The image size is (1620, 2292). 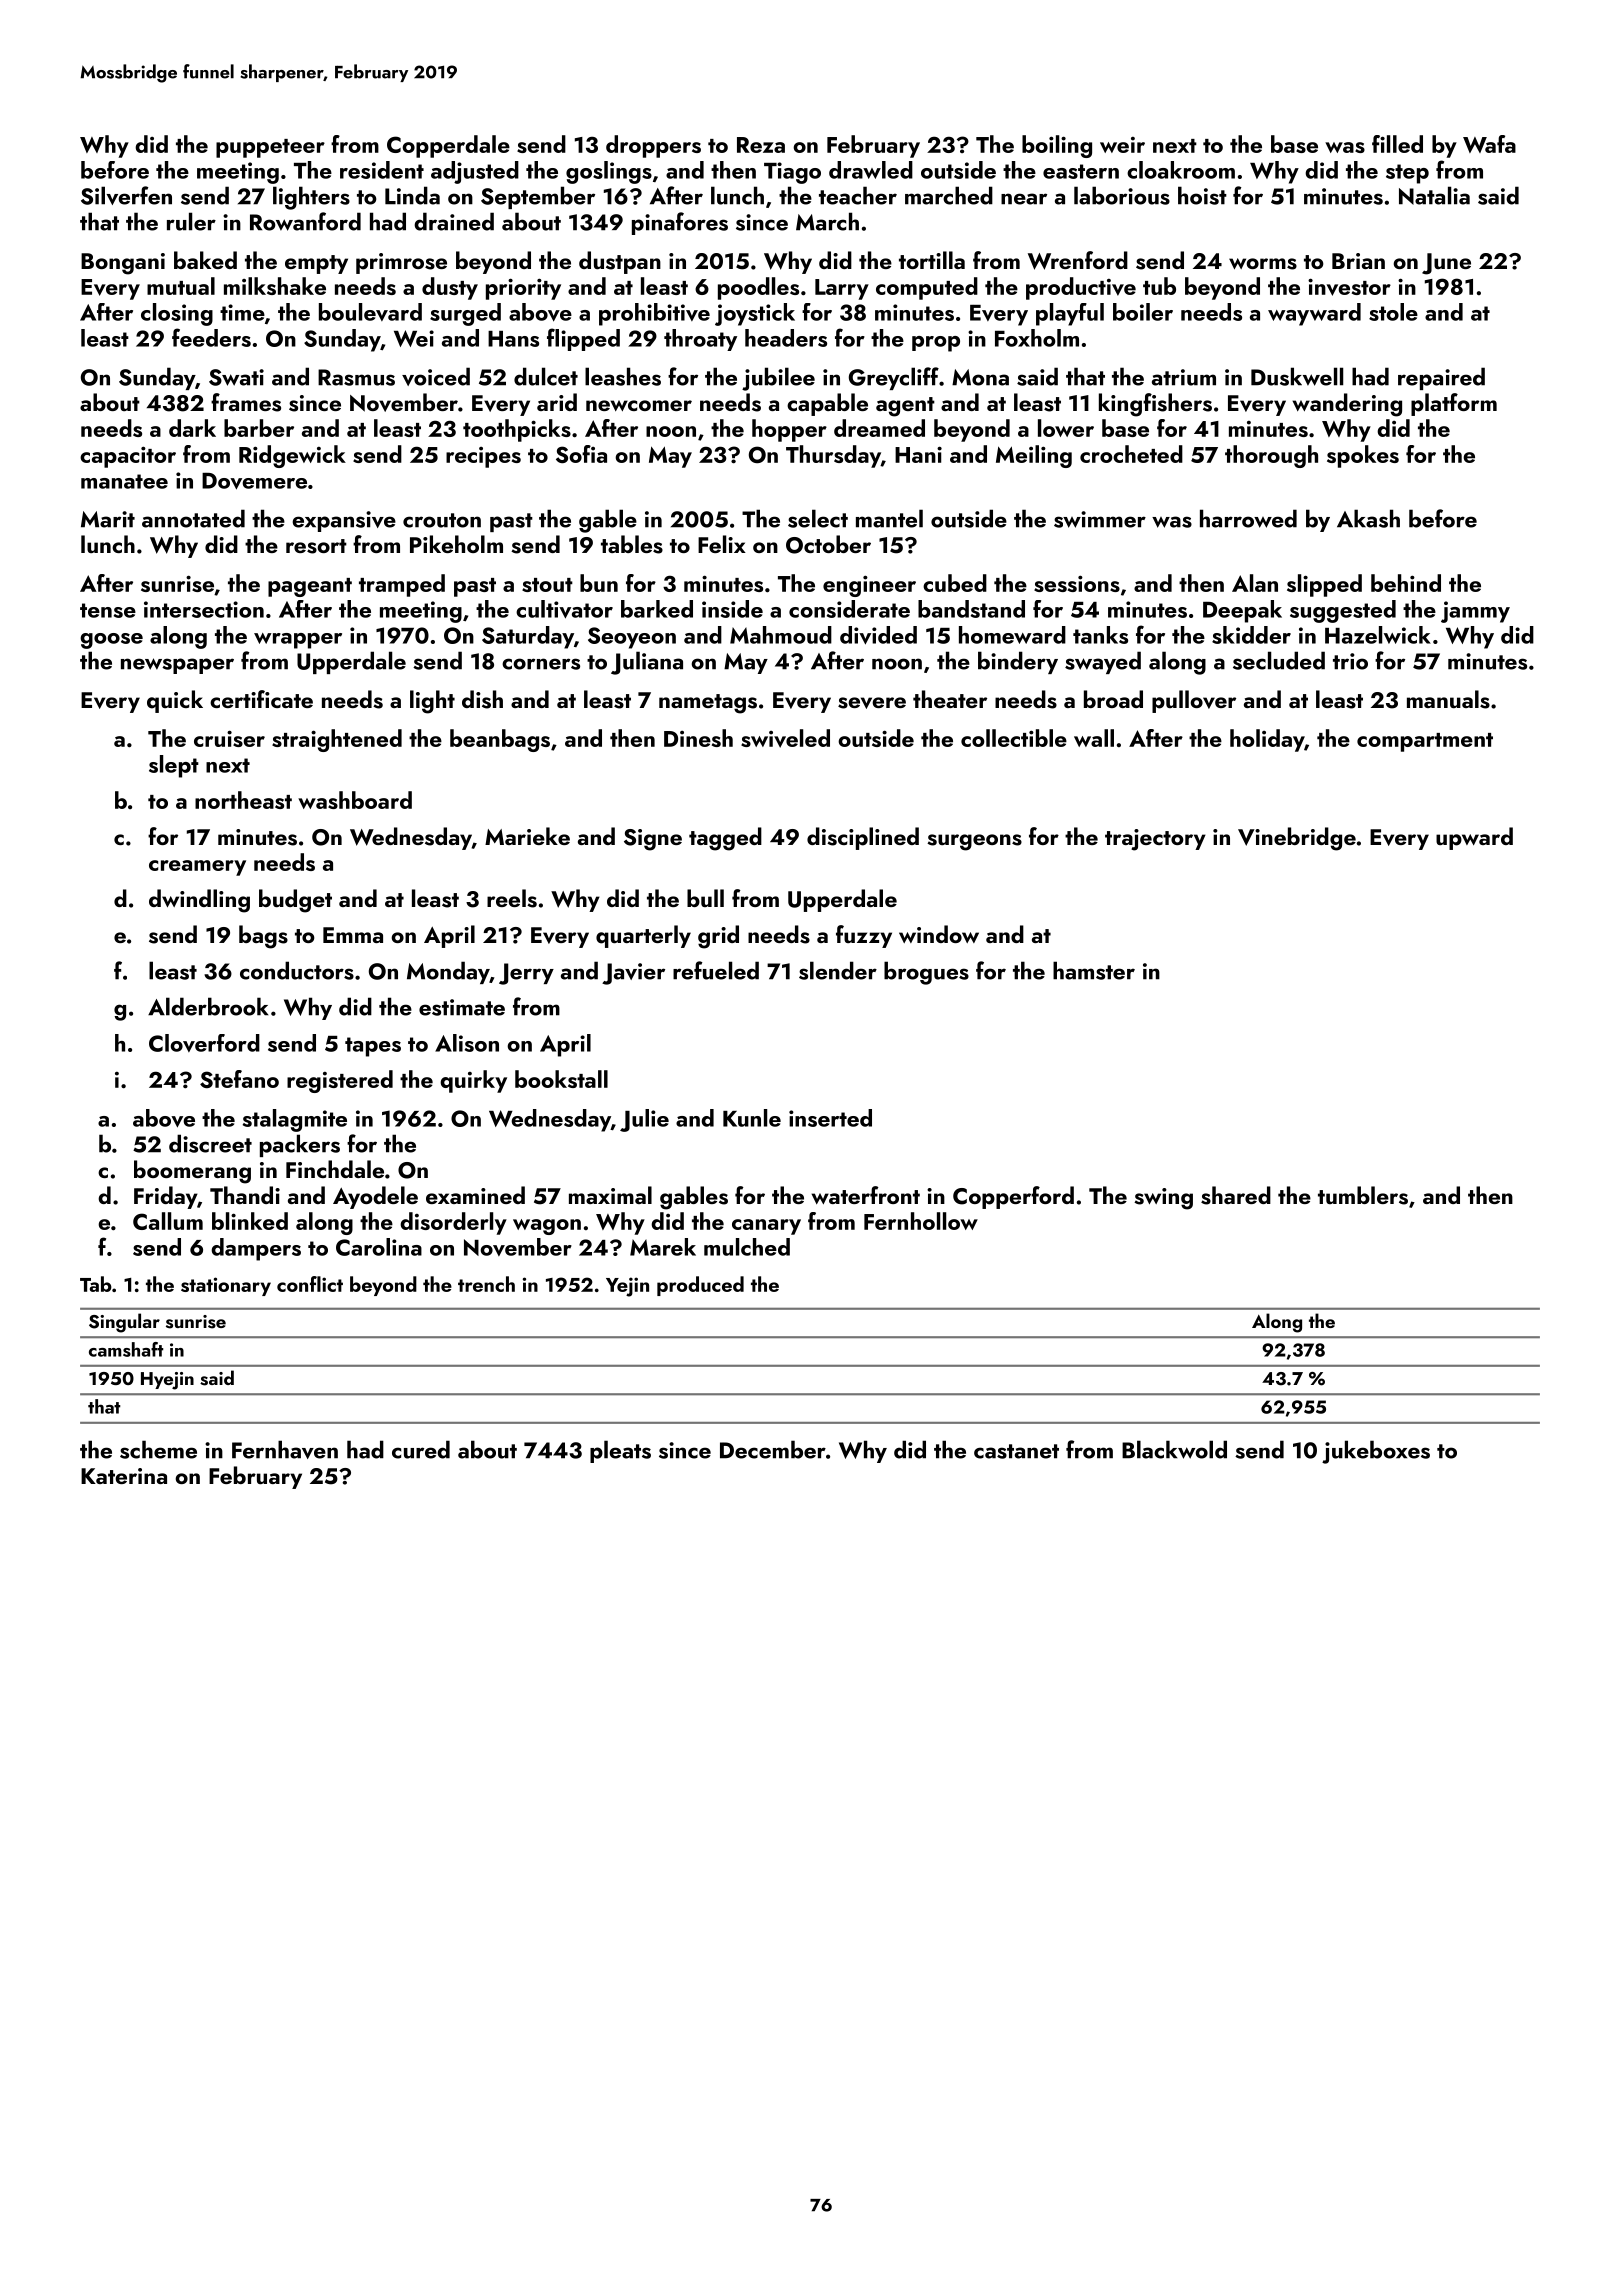 What do you see at coordinates (1100, 635) in the screenshot?
I see `tanks` at bounding box center [1100, 635].
